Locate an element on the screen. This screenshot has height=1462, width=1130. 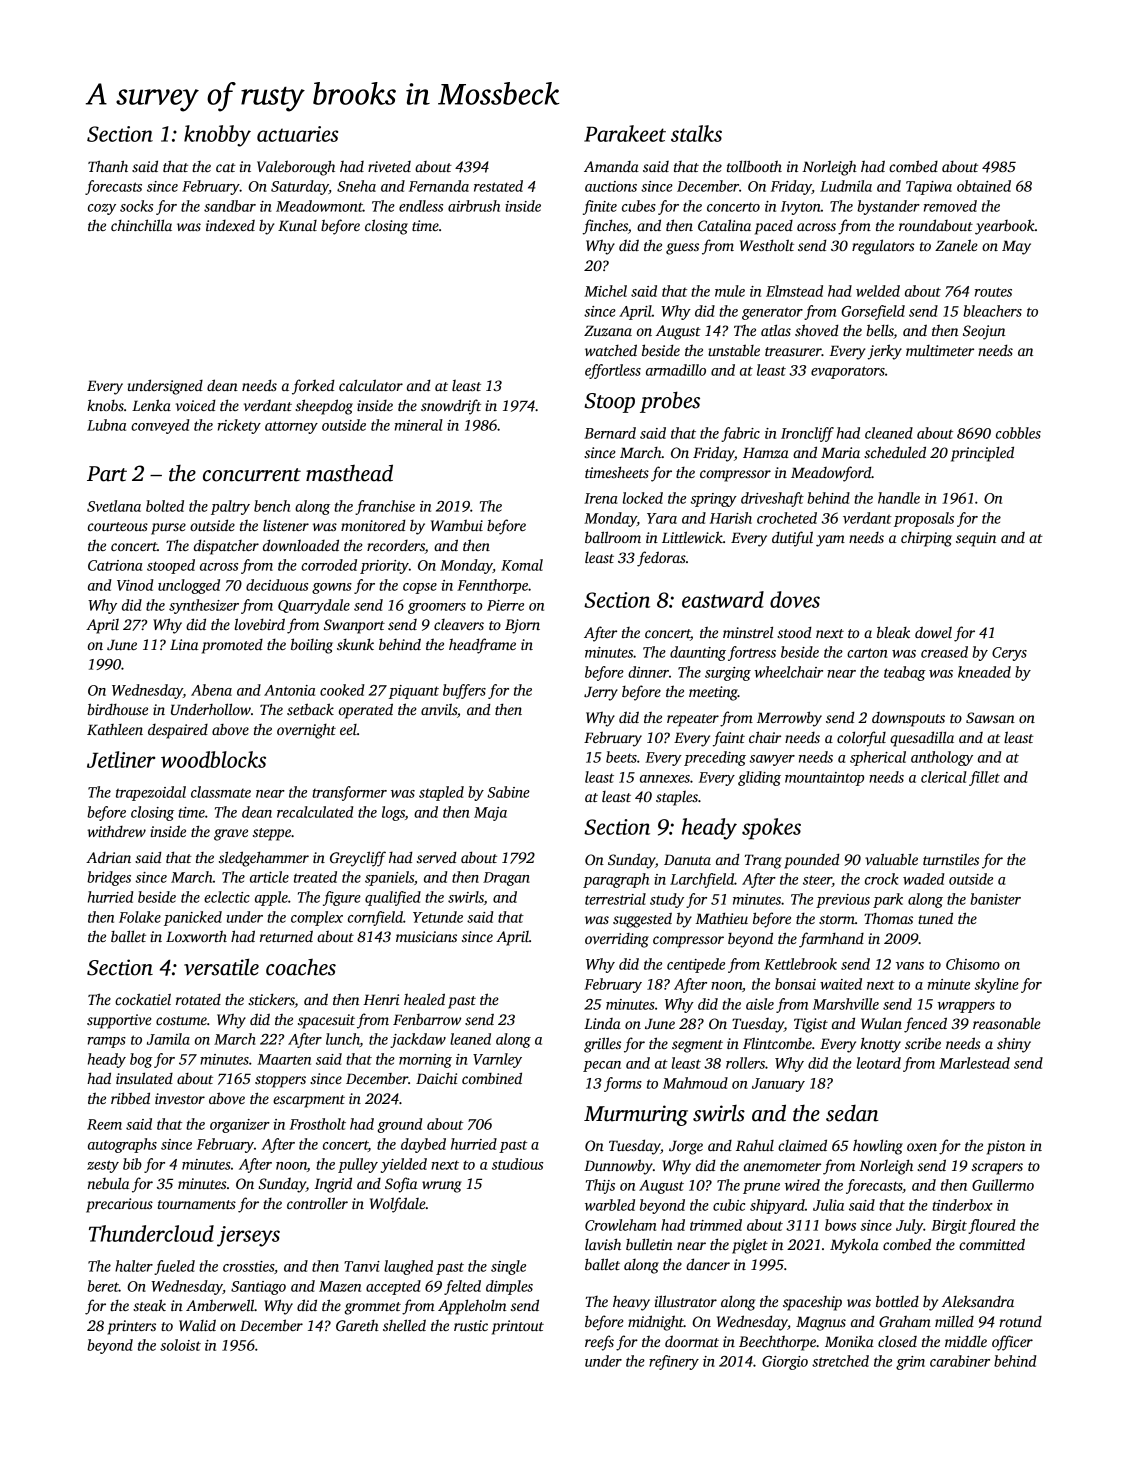
Amberwell is located at coordinates (220, 1305).
